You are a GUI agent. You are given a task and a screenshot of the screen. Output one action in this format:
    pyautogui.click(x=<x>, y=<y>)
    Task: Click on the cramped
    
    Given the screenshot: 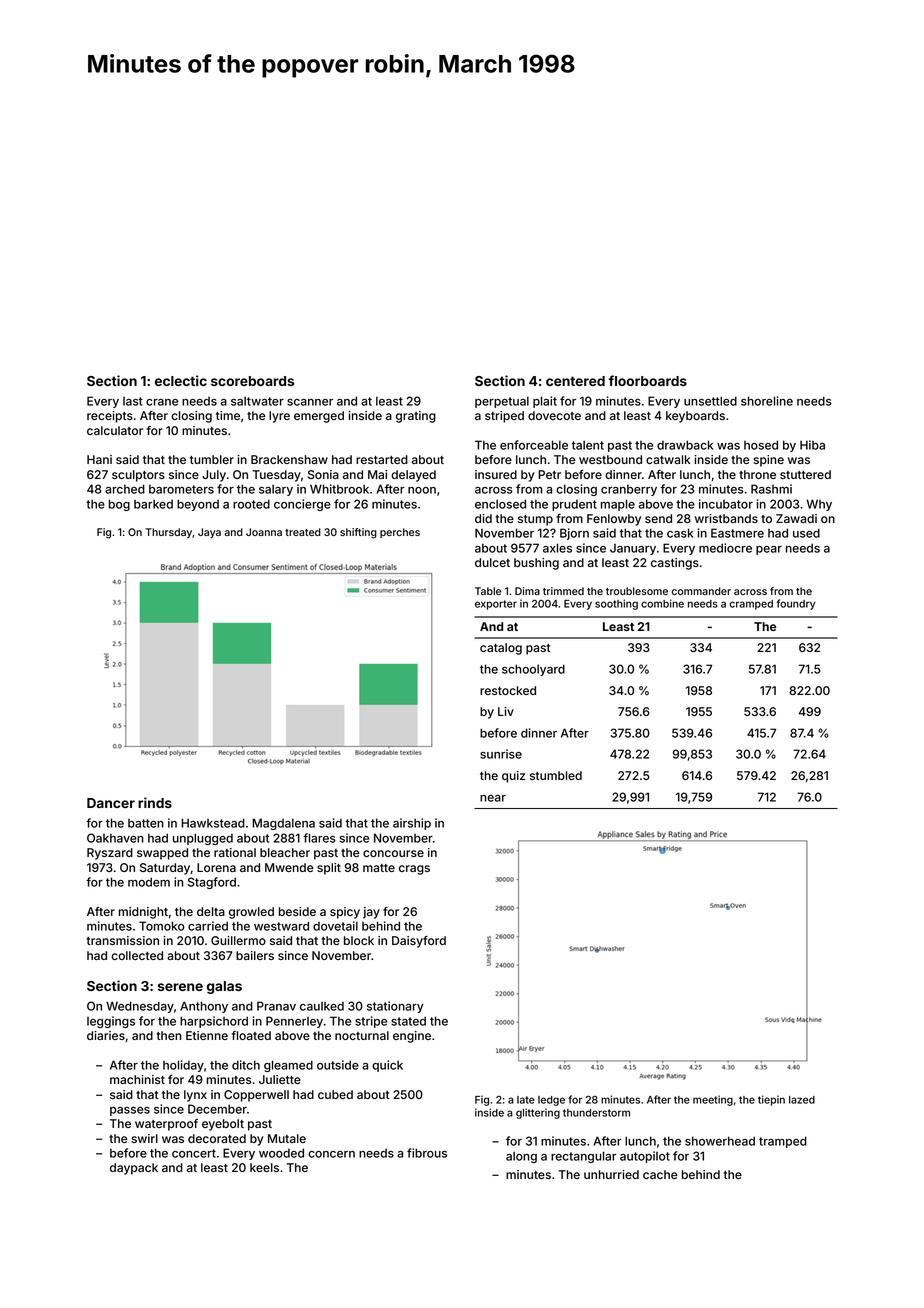 What is the action you would take?
    pyautogui.click(x=751, y=605)
